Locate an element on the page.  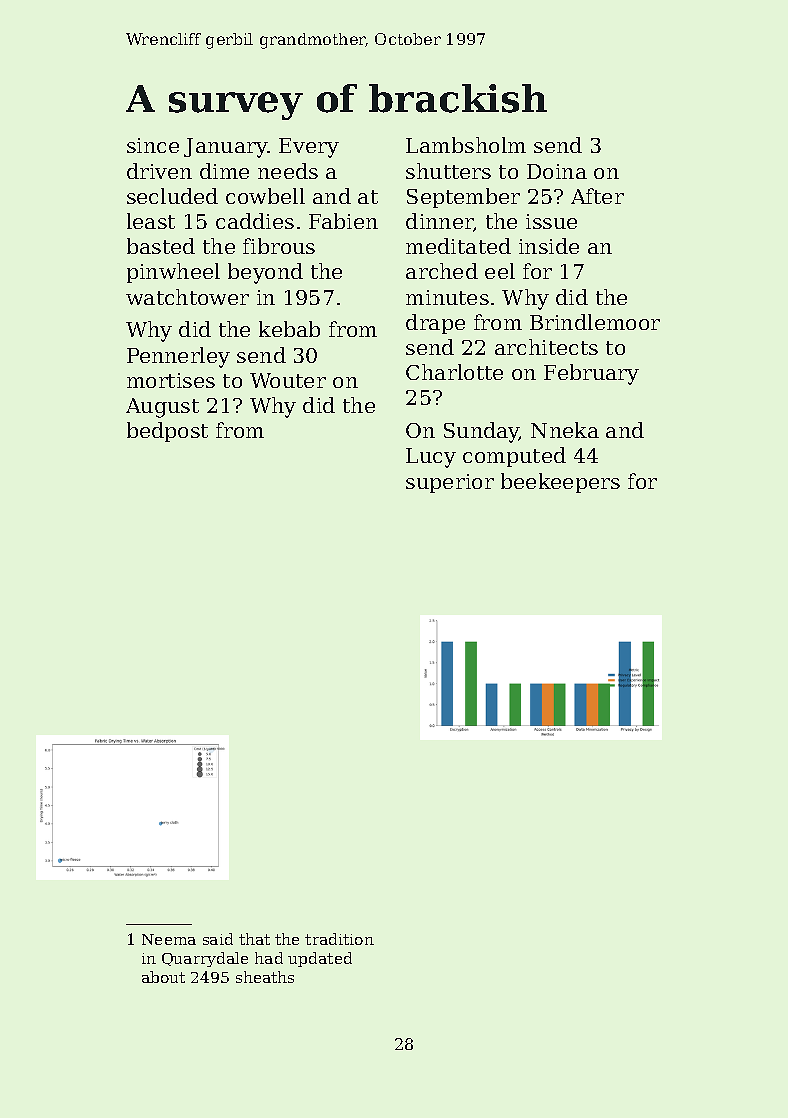
updated is located at coordinates (320, 959).
